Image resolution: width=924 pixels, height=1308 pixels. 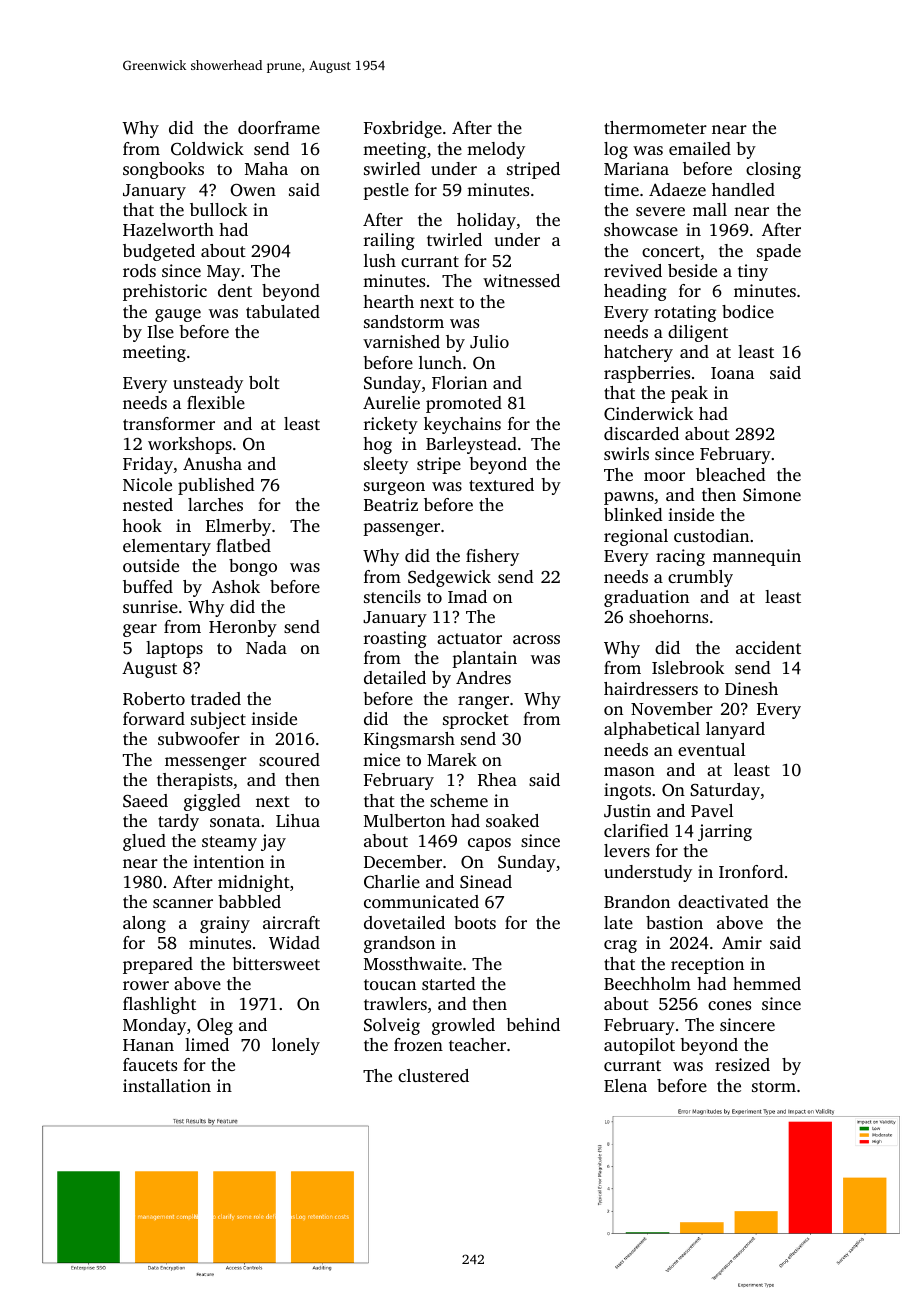 I want to click on Aurelie, so click(x=391, y=402).
